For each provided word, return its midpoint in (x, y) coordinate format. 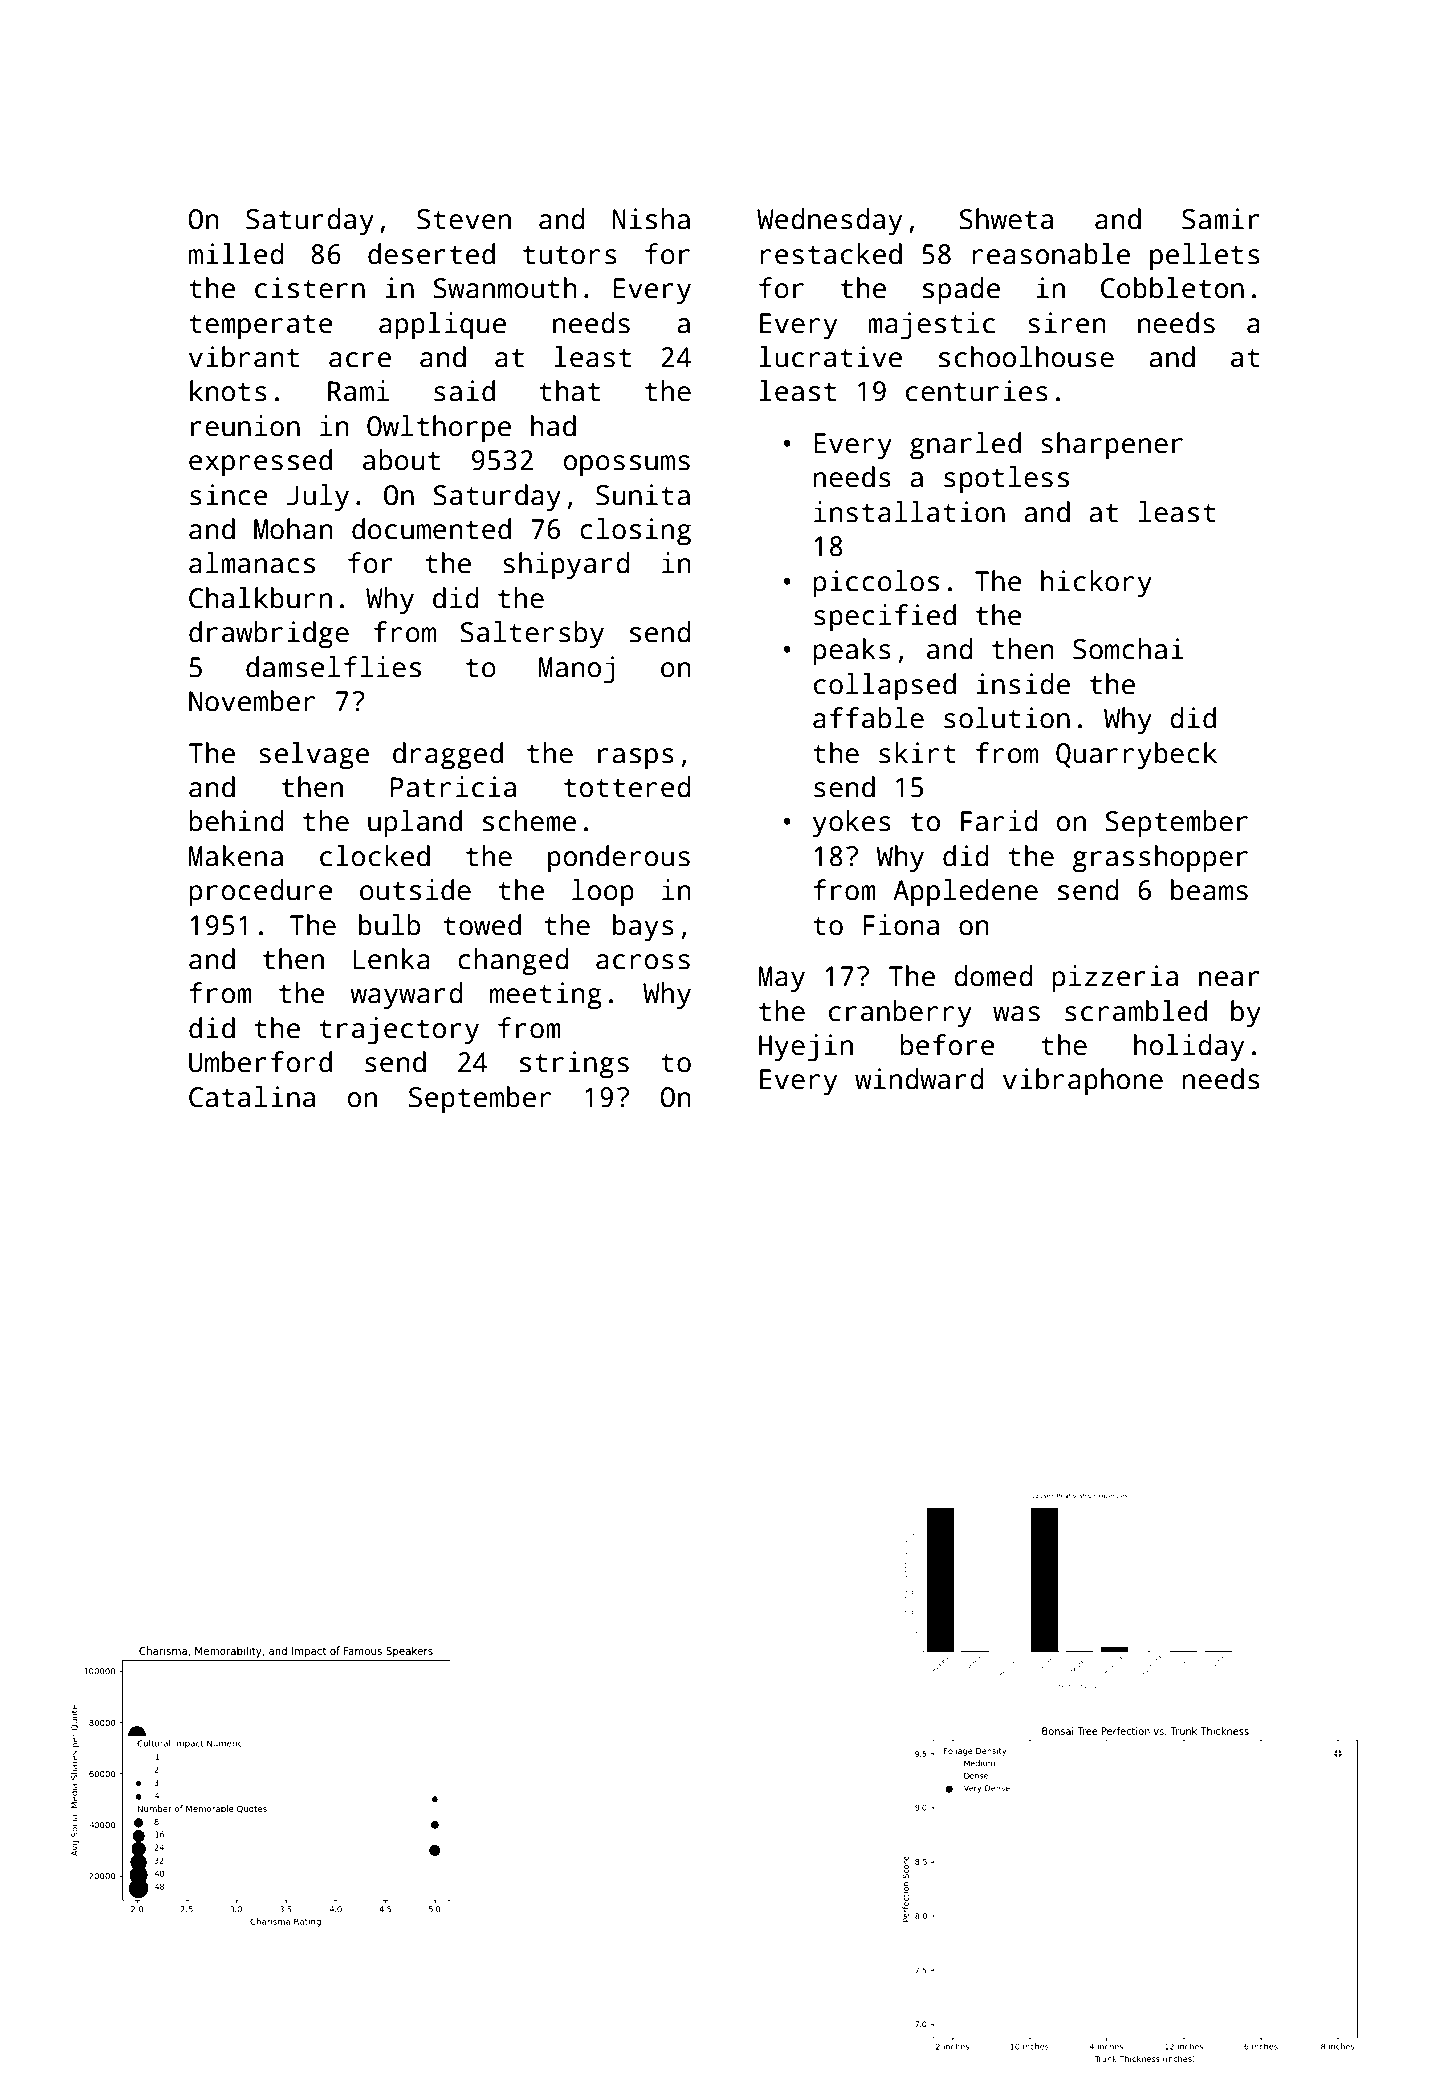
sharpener (1112, 446)
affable (868, 718)
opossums (627, 466)
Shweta (1006, 219)
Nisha (651, 219)
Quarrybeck (1136, 756)
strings (574, 1065)
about (401, 460)
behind (236, 821)
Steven (464, 219)
